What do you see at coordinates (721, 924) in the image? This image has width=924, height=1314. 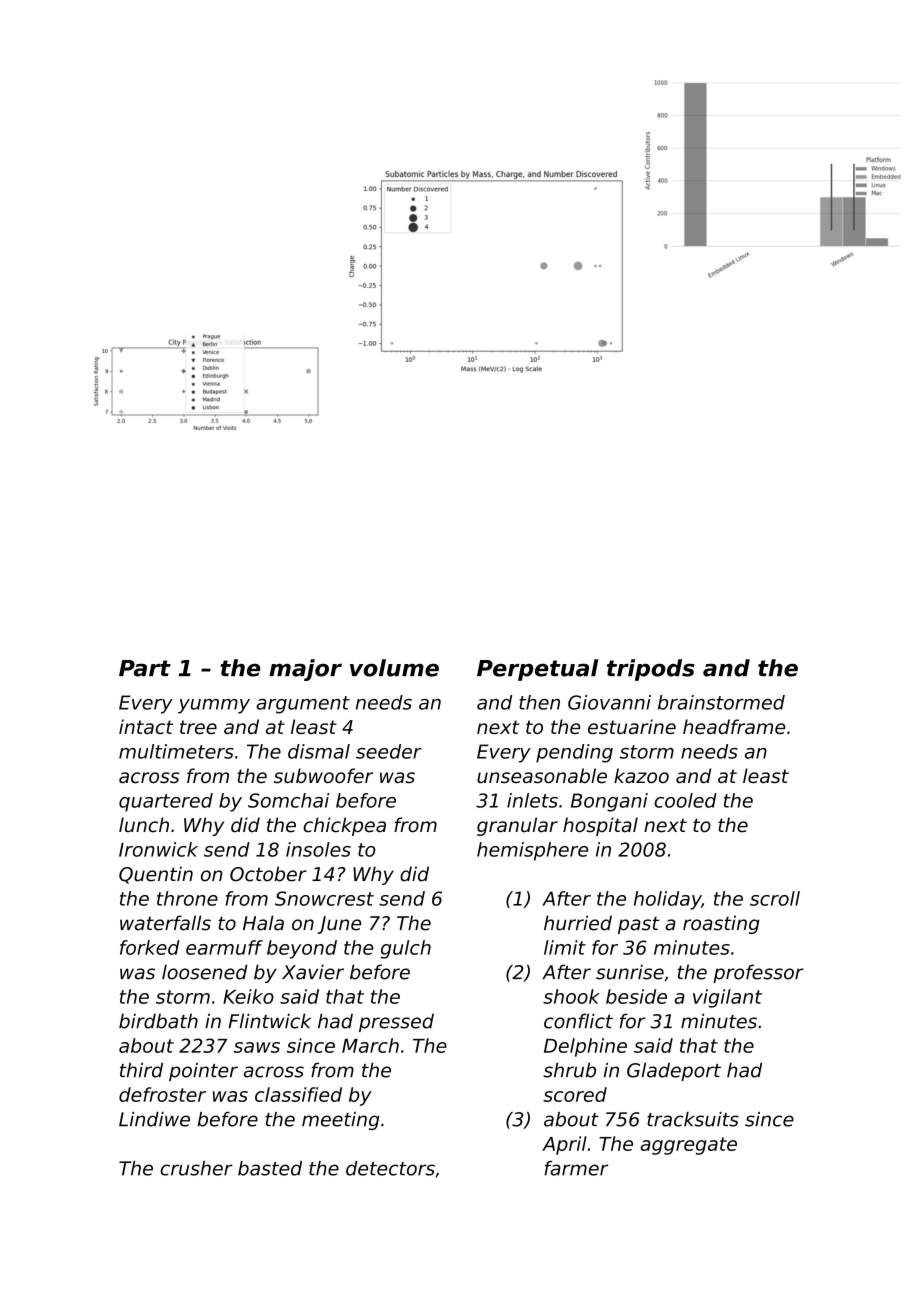 I see `roasting` at bounding box center [721, 924].
